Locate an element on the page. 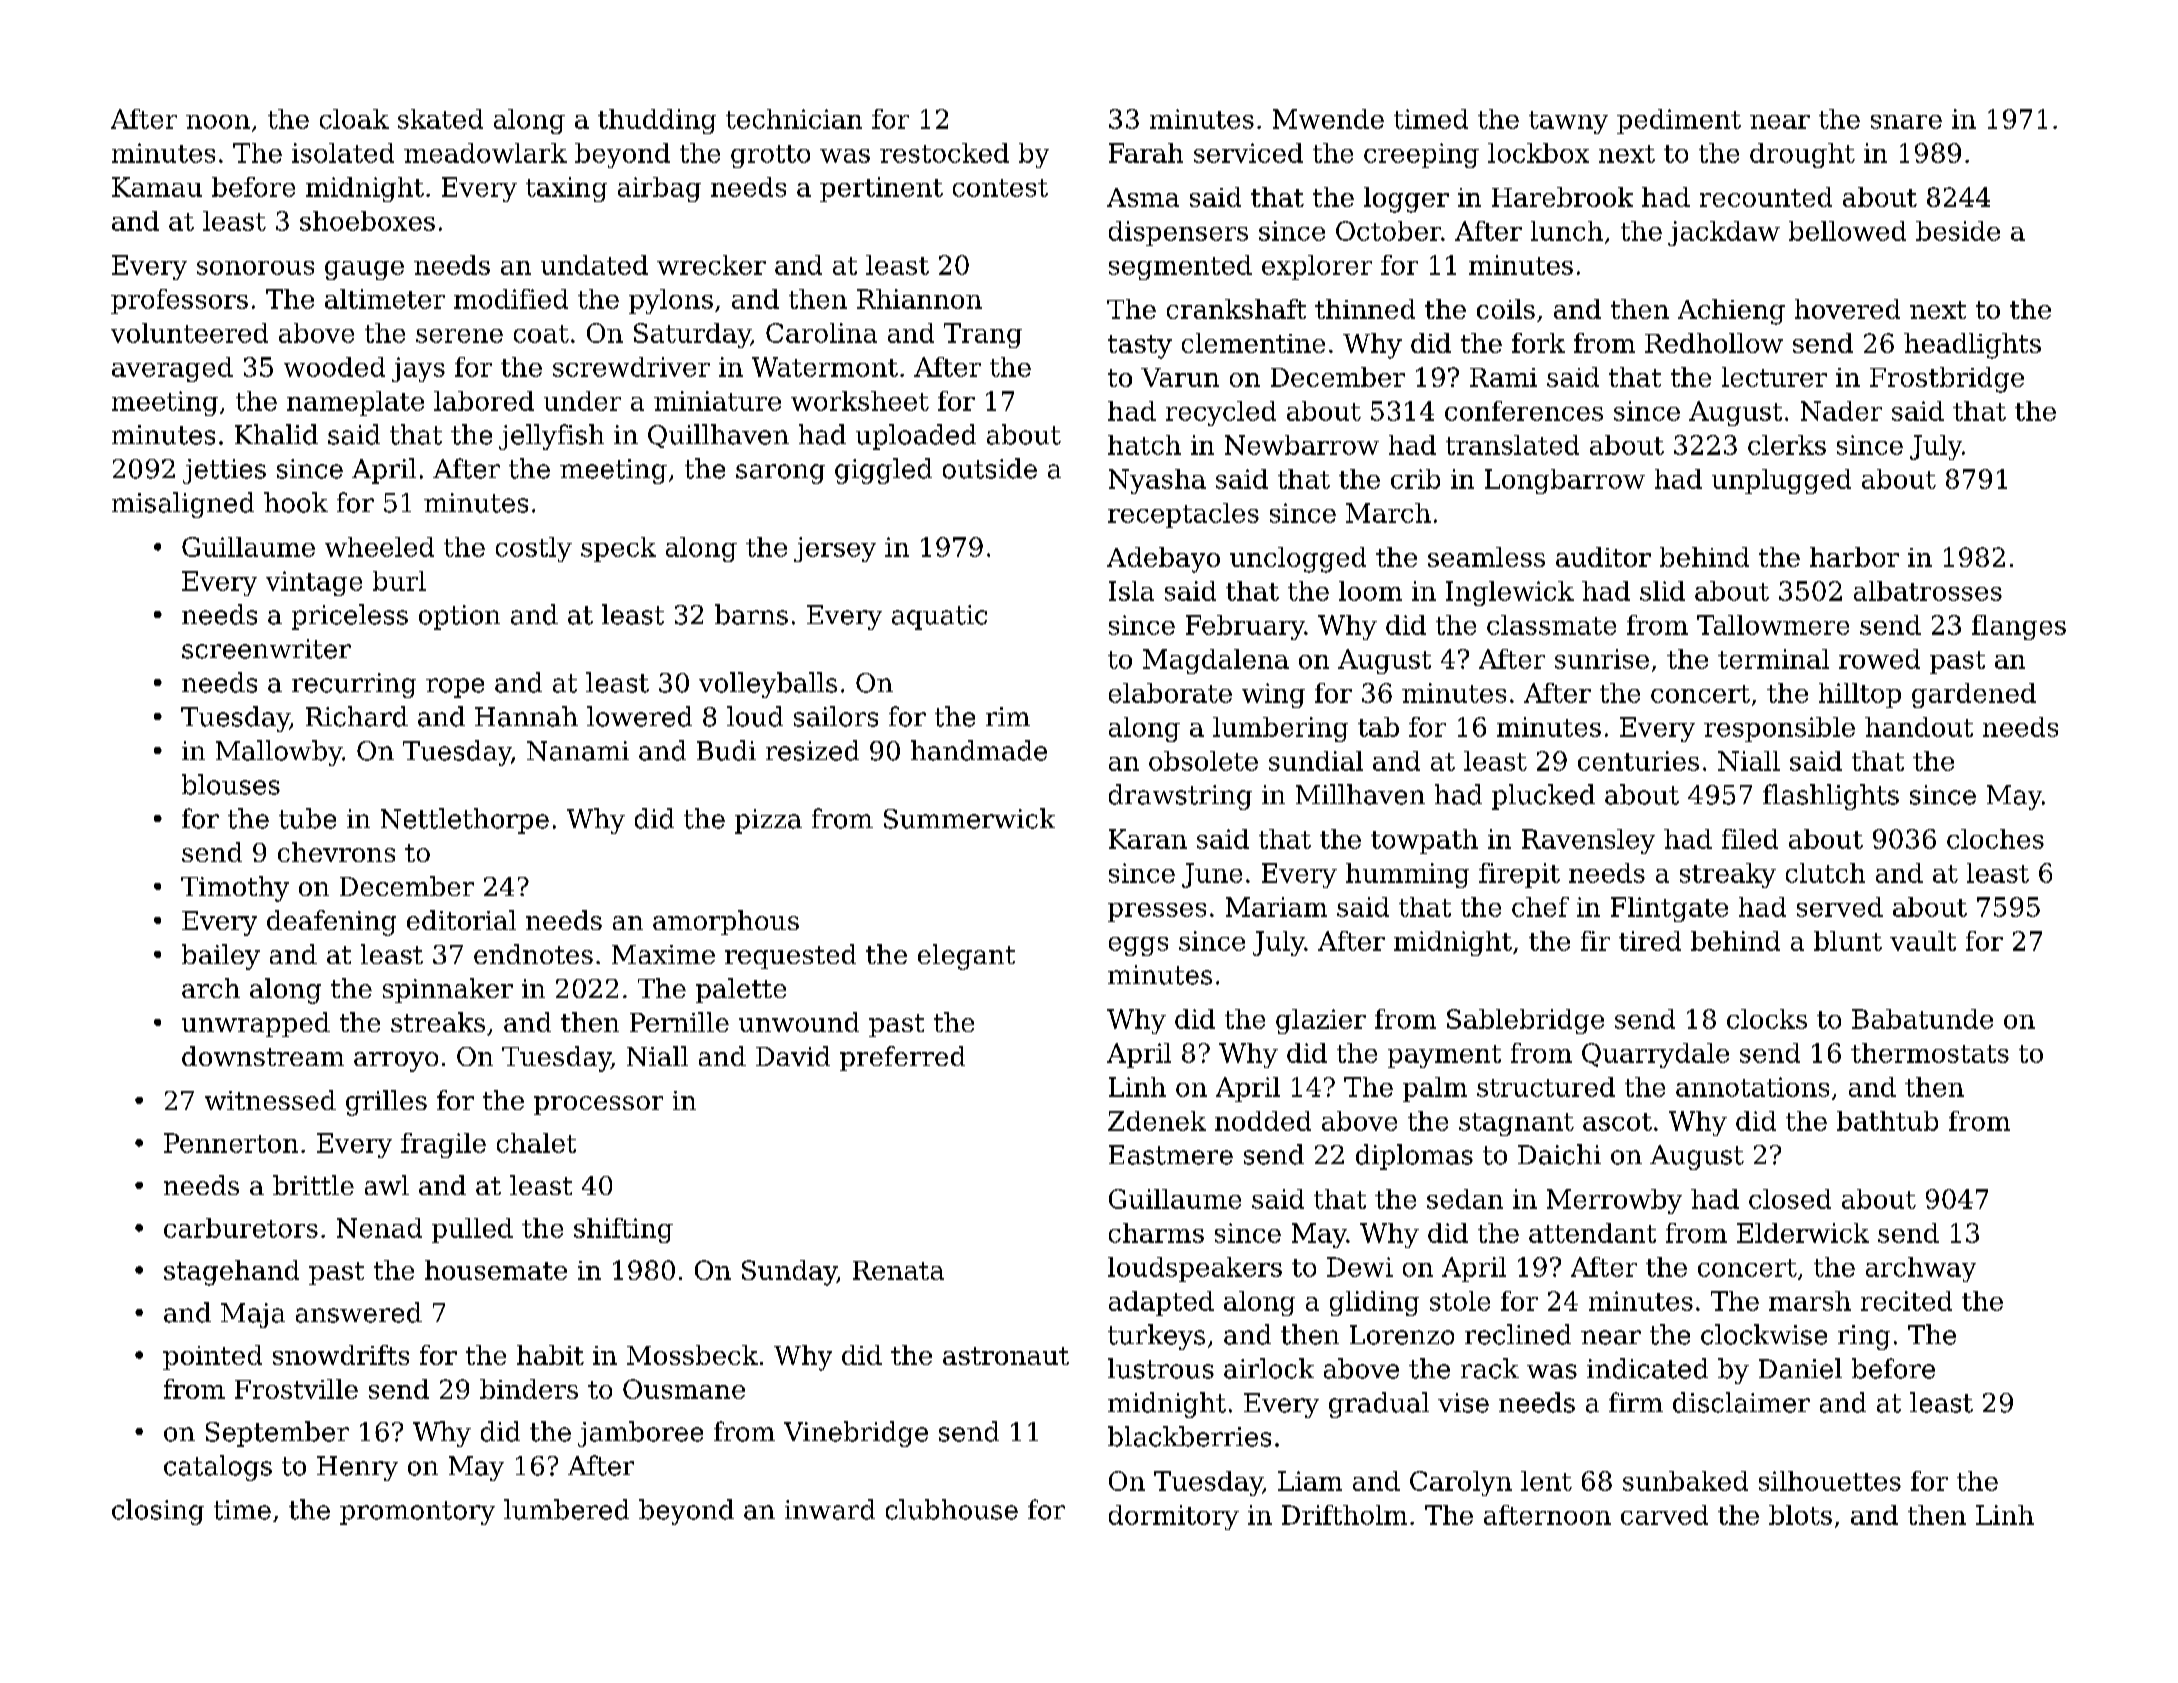 This page has height=1683, width=2178. closing is located at coordinates (158, 1512).
